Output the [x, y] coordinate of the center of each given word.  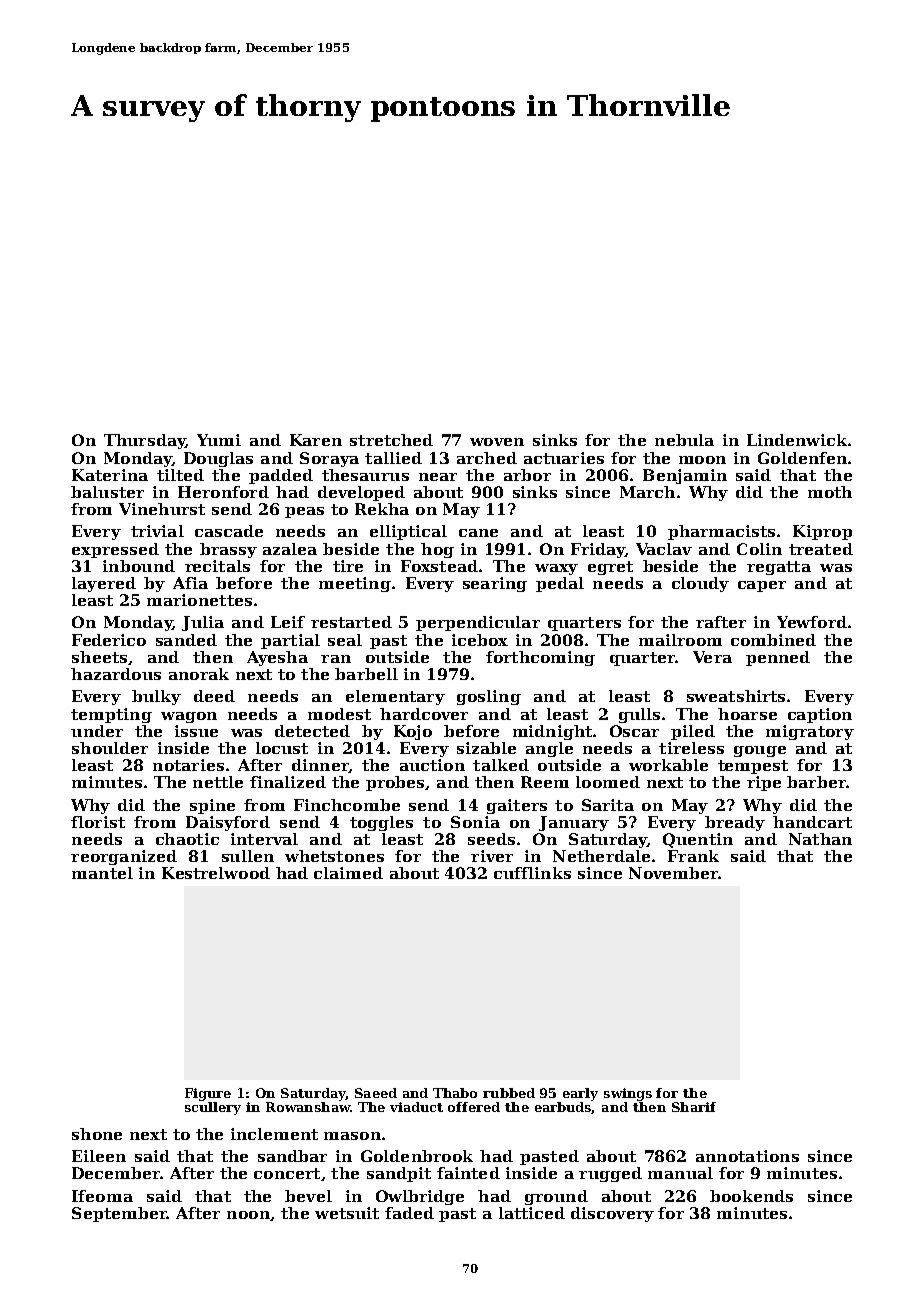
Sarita [608, 805]
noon [248, 1215]
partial [290, 641]
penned [778, 658]
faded [409, 1213]
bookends [751, 1196]
